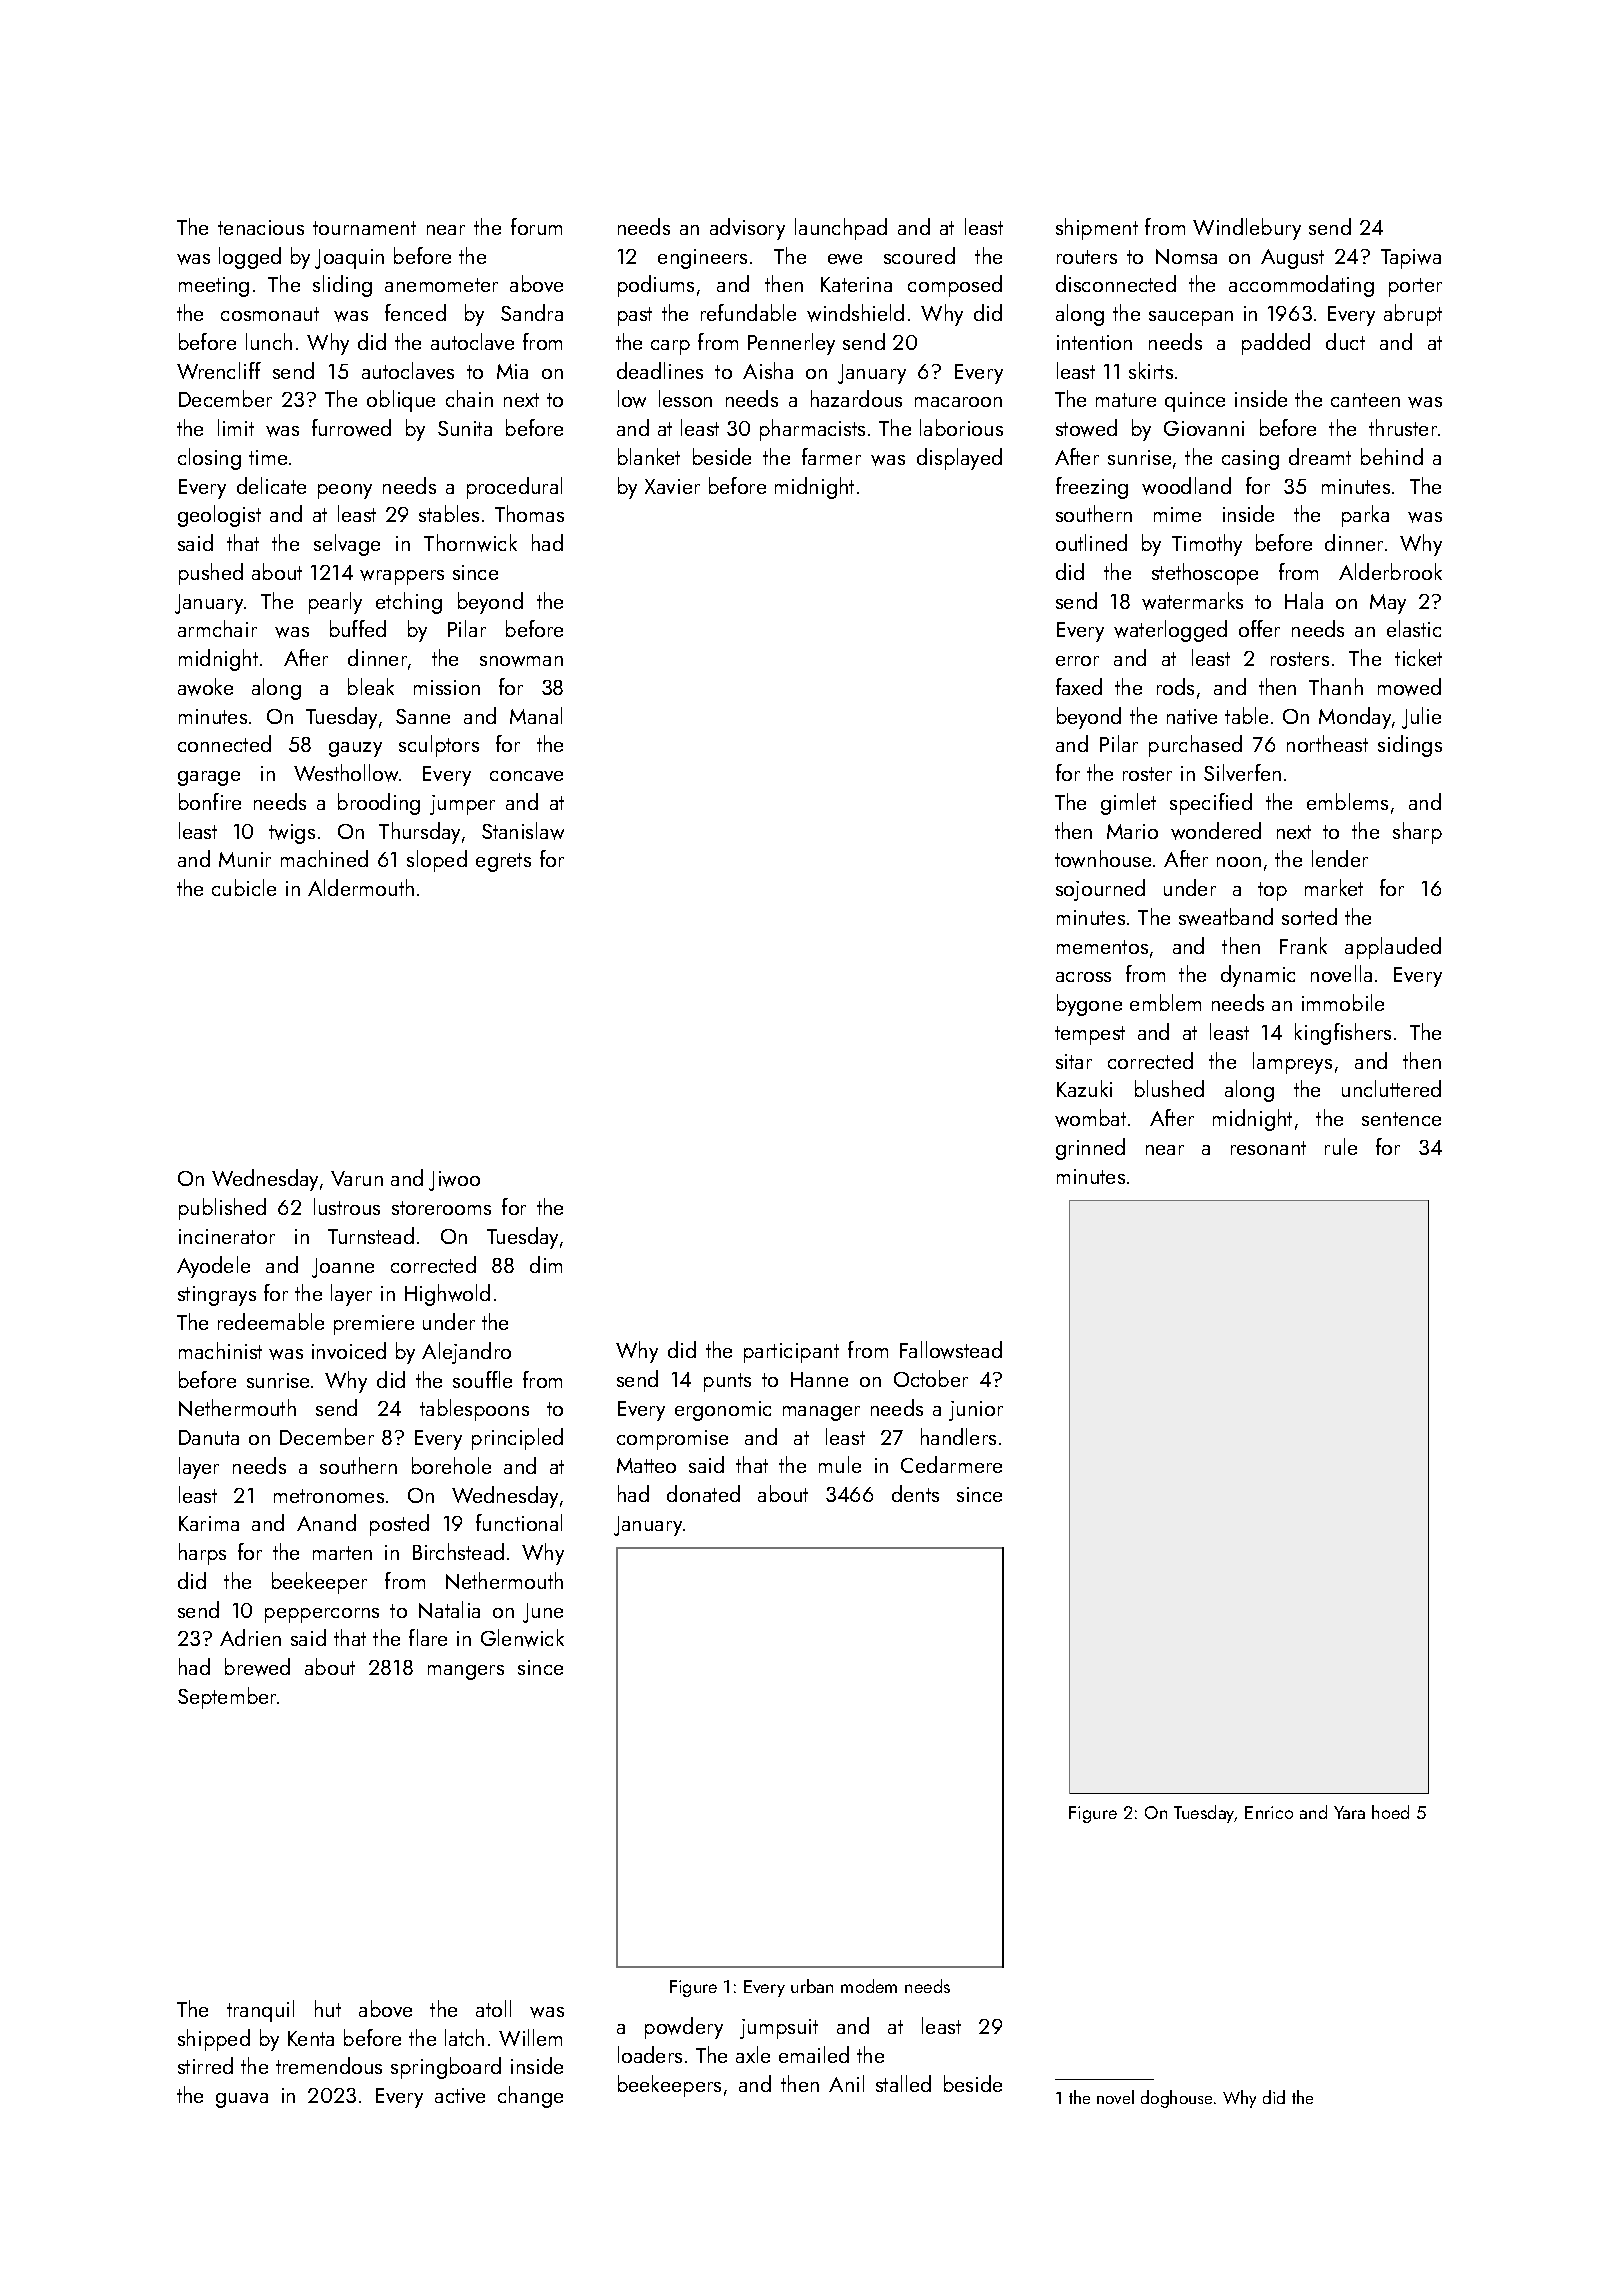 The height and width of the screenshot is (2292, 1620). What do you see at coordinates (503, 862) in the screenshot?
I see `egrets` at bounding box center [503, 862].
